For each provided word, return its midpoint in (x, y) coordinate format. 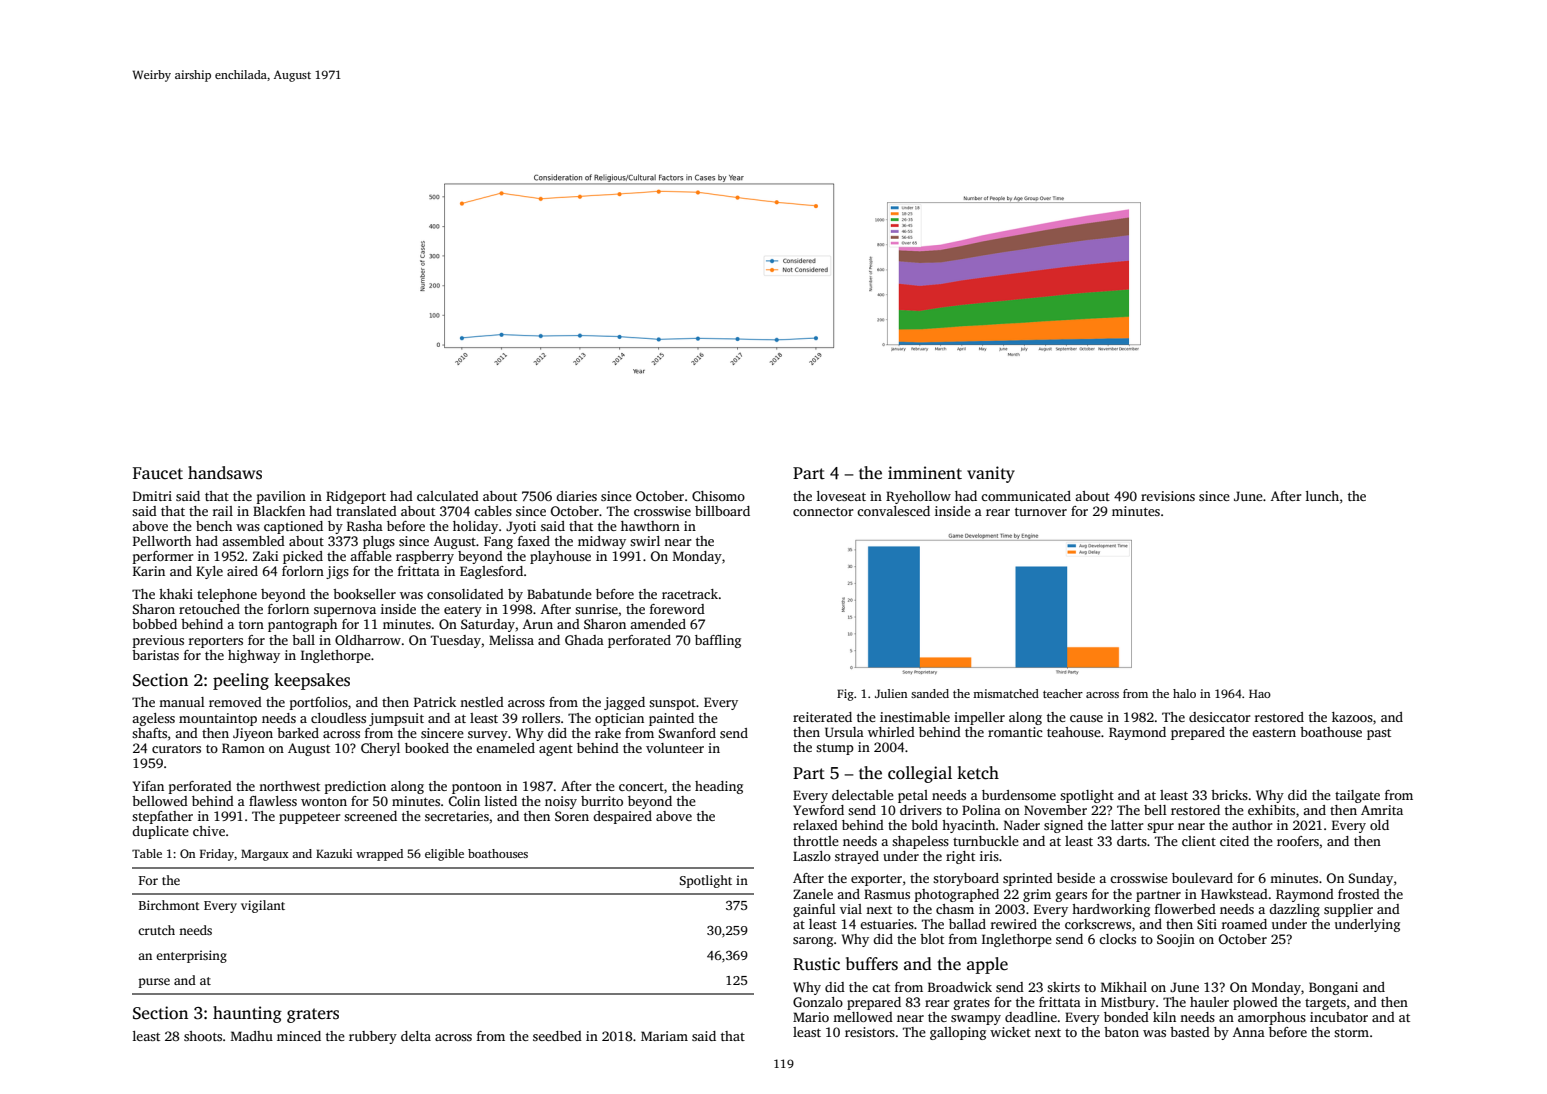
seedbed (557, 1036)
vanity (991, 474)
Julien (891, 693)
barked (298, 733)
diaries (576, 496)
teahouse (1074, 732)
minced (299, 1036)
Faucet (158, 473)
